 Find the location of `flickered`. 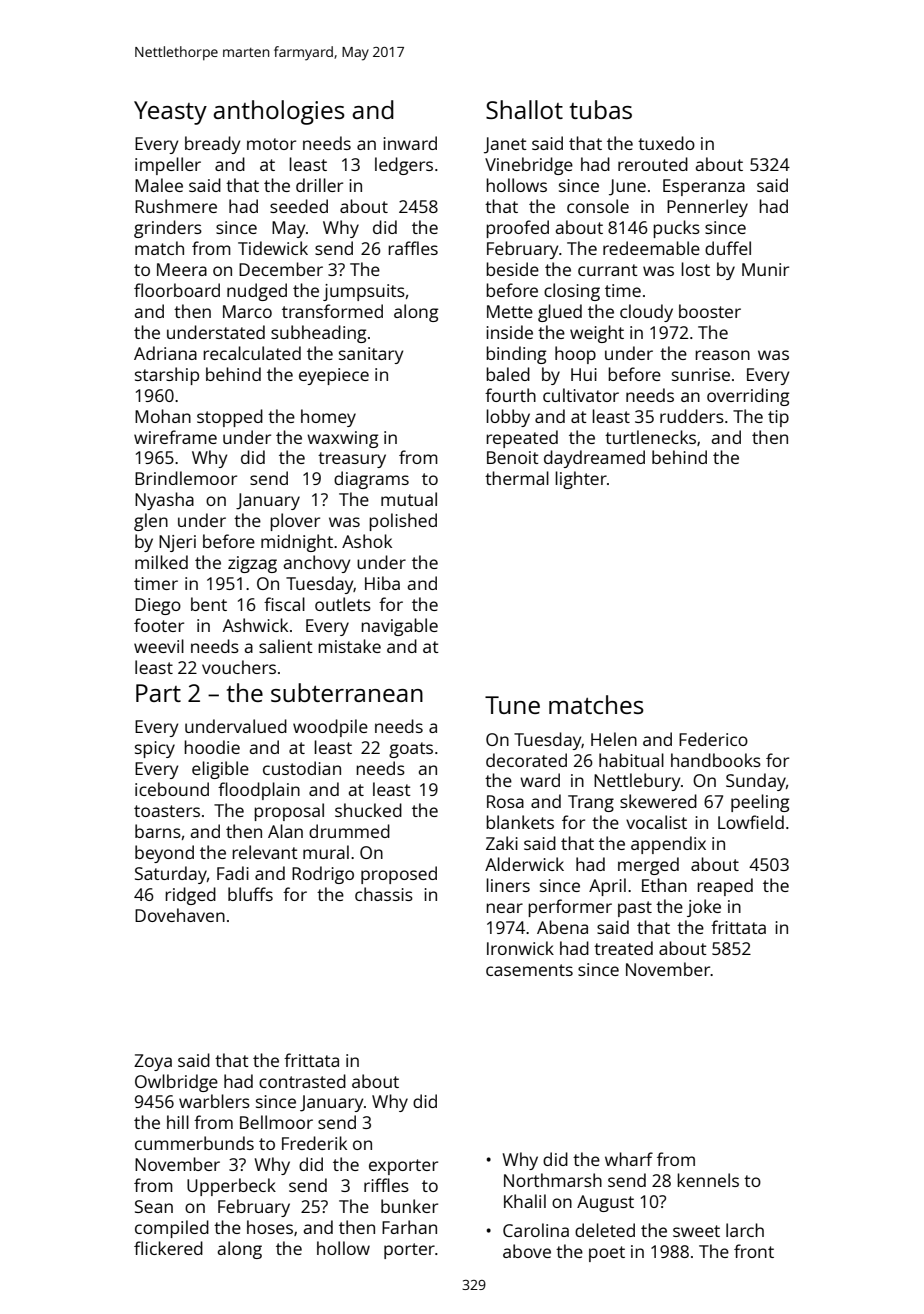

flickered is located at coordinates (168, 1248).
